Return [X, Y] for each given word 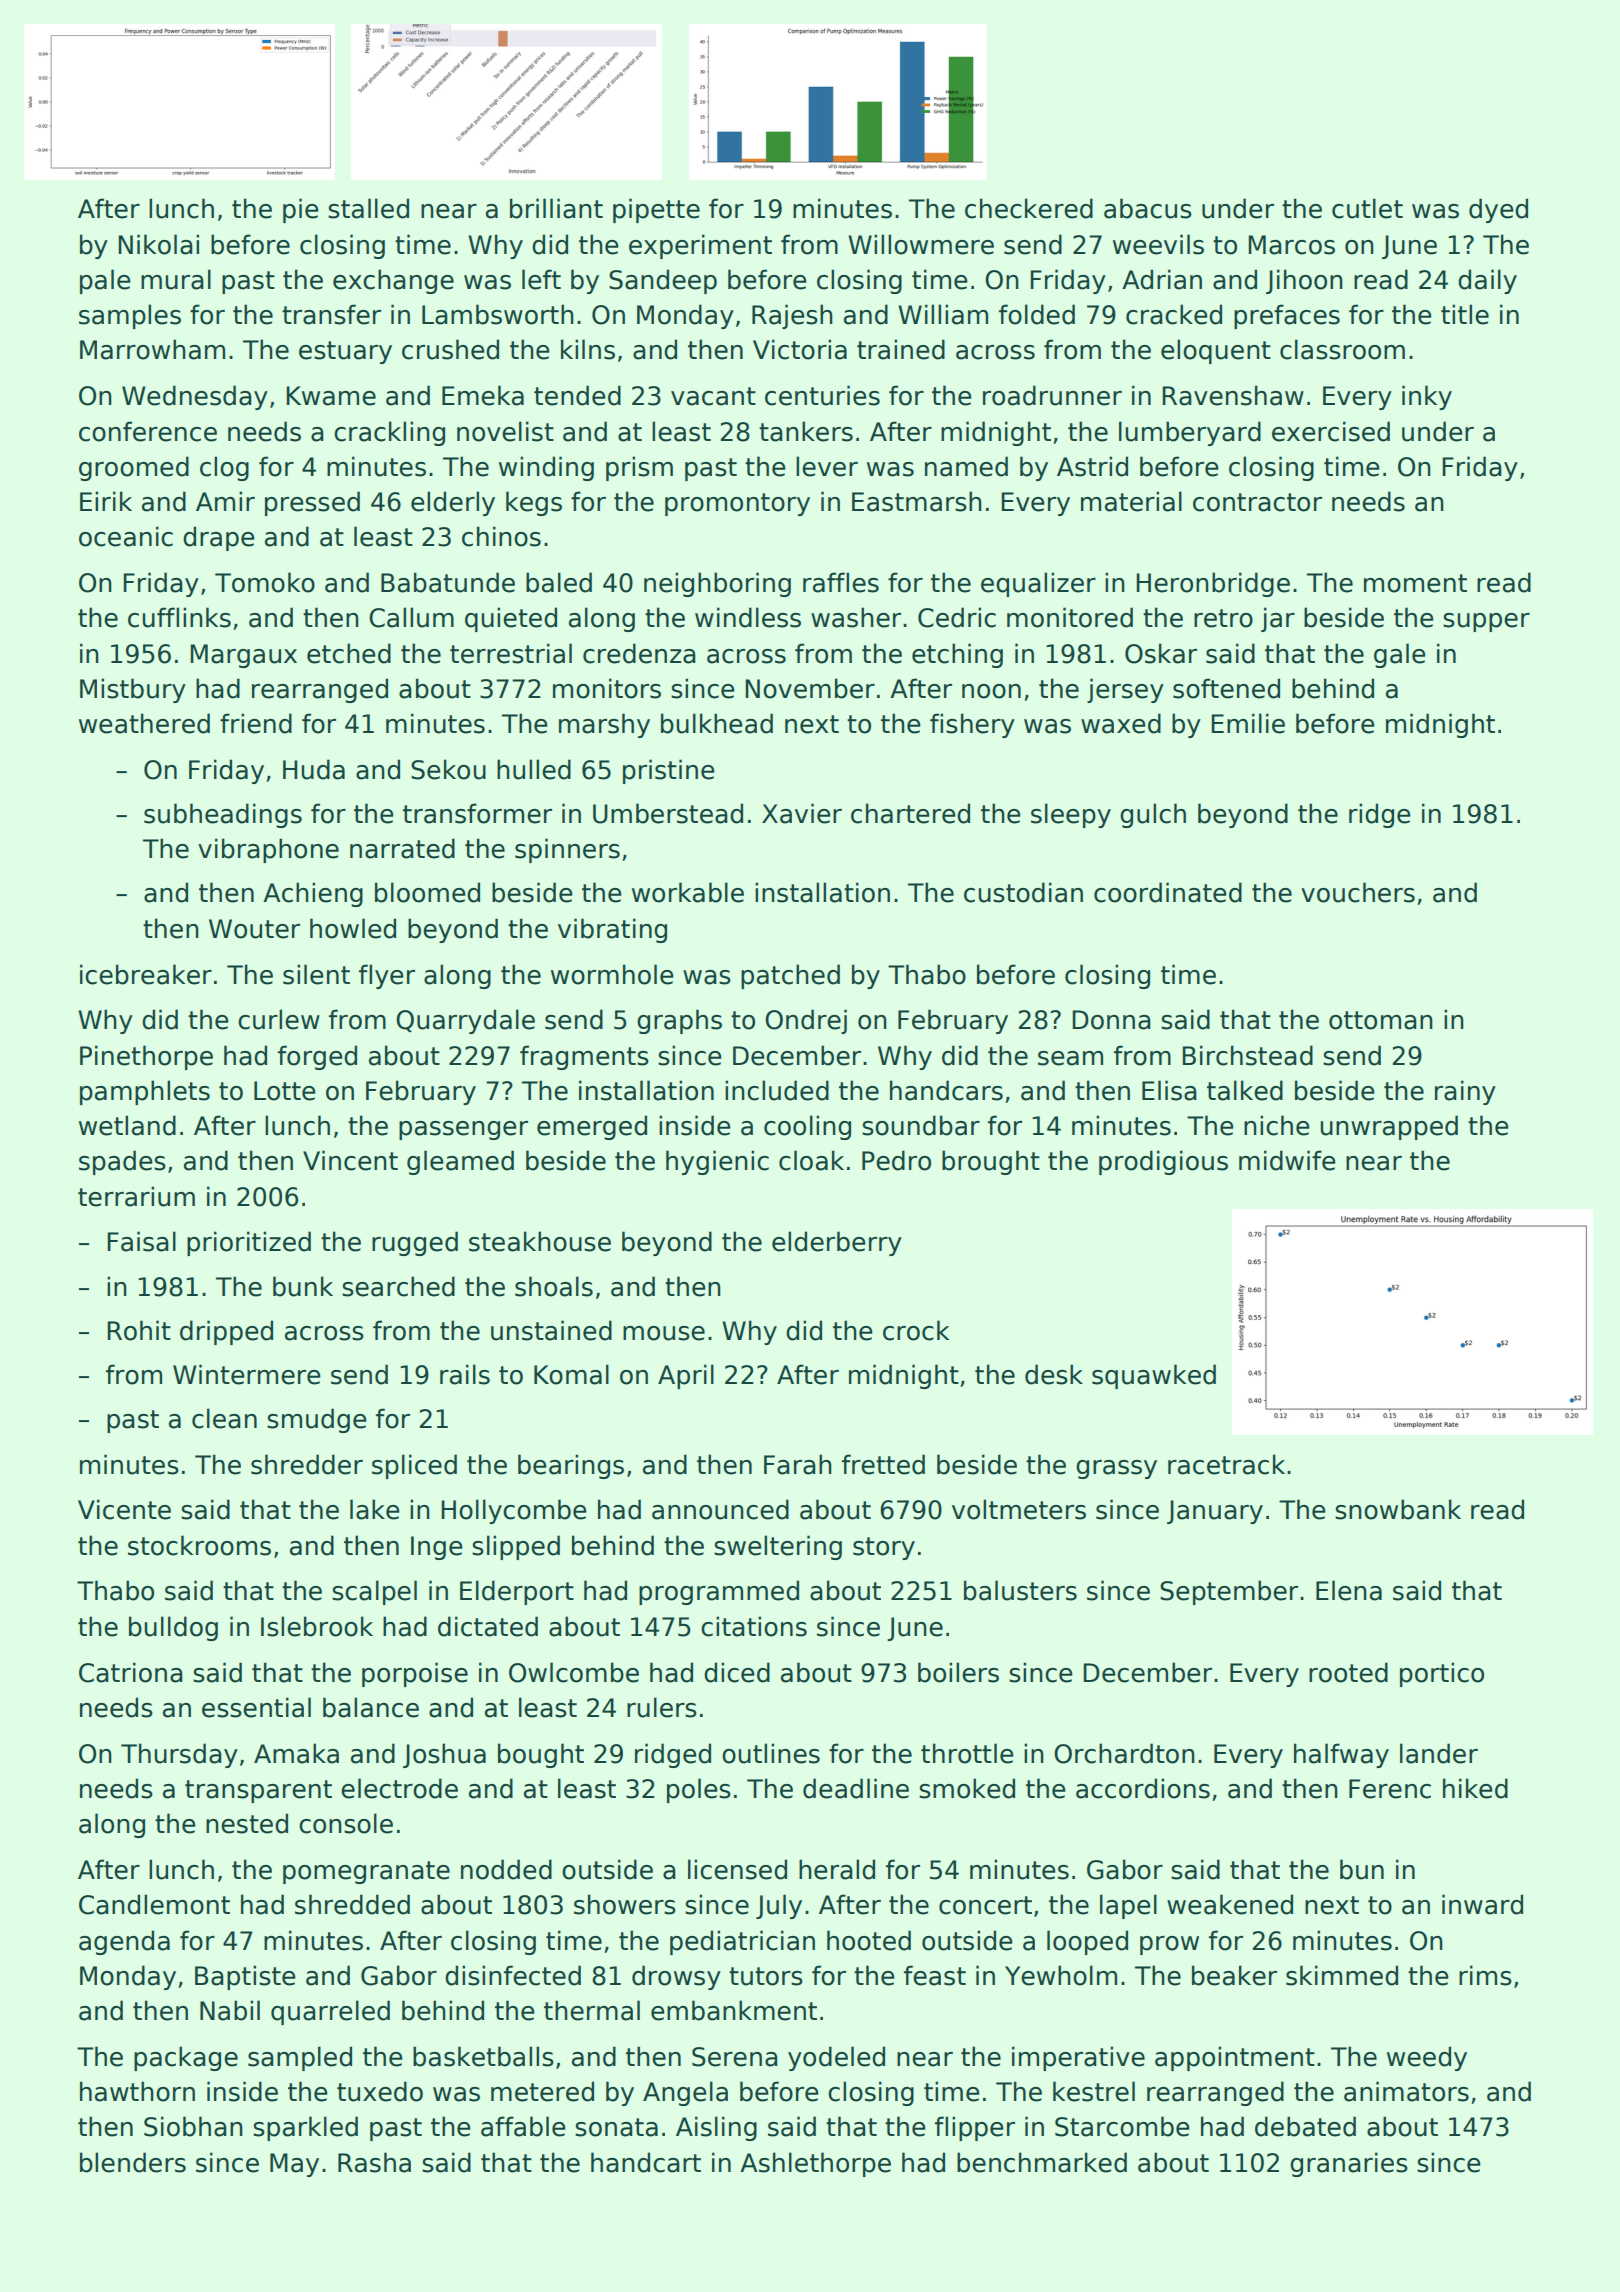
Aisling [716, 2128]
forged [317, 1057]
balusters [1020, 1590]
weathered [144, 723]
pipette [656, 210]
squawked [1154, 1376]
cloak [811, 1160]
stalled [368, 208]
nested [247, 1823]
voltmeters [1019, 1509]
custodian [1023, 892]
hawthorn [137, 2091]
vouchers [1358, 892]
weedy [1427, 2058]
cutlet [1367, 208]
